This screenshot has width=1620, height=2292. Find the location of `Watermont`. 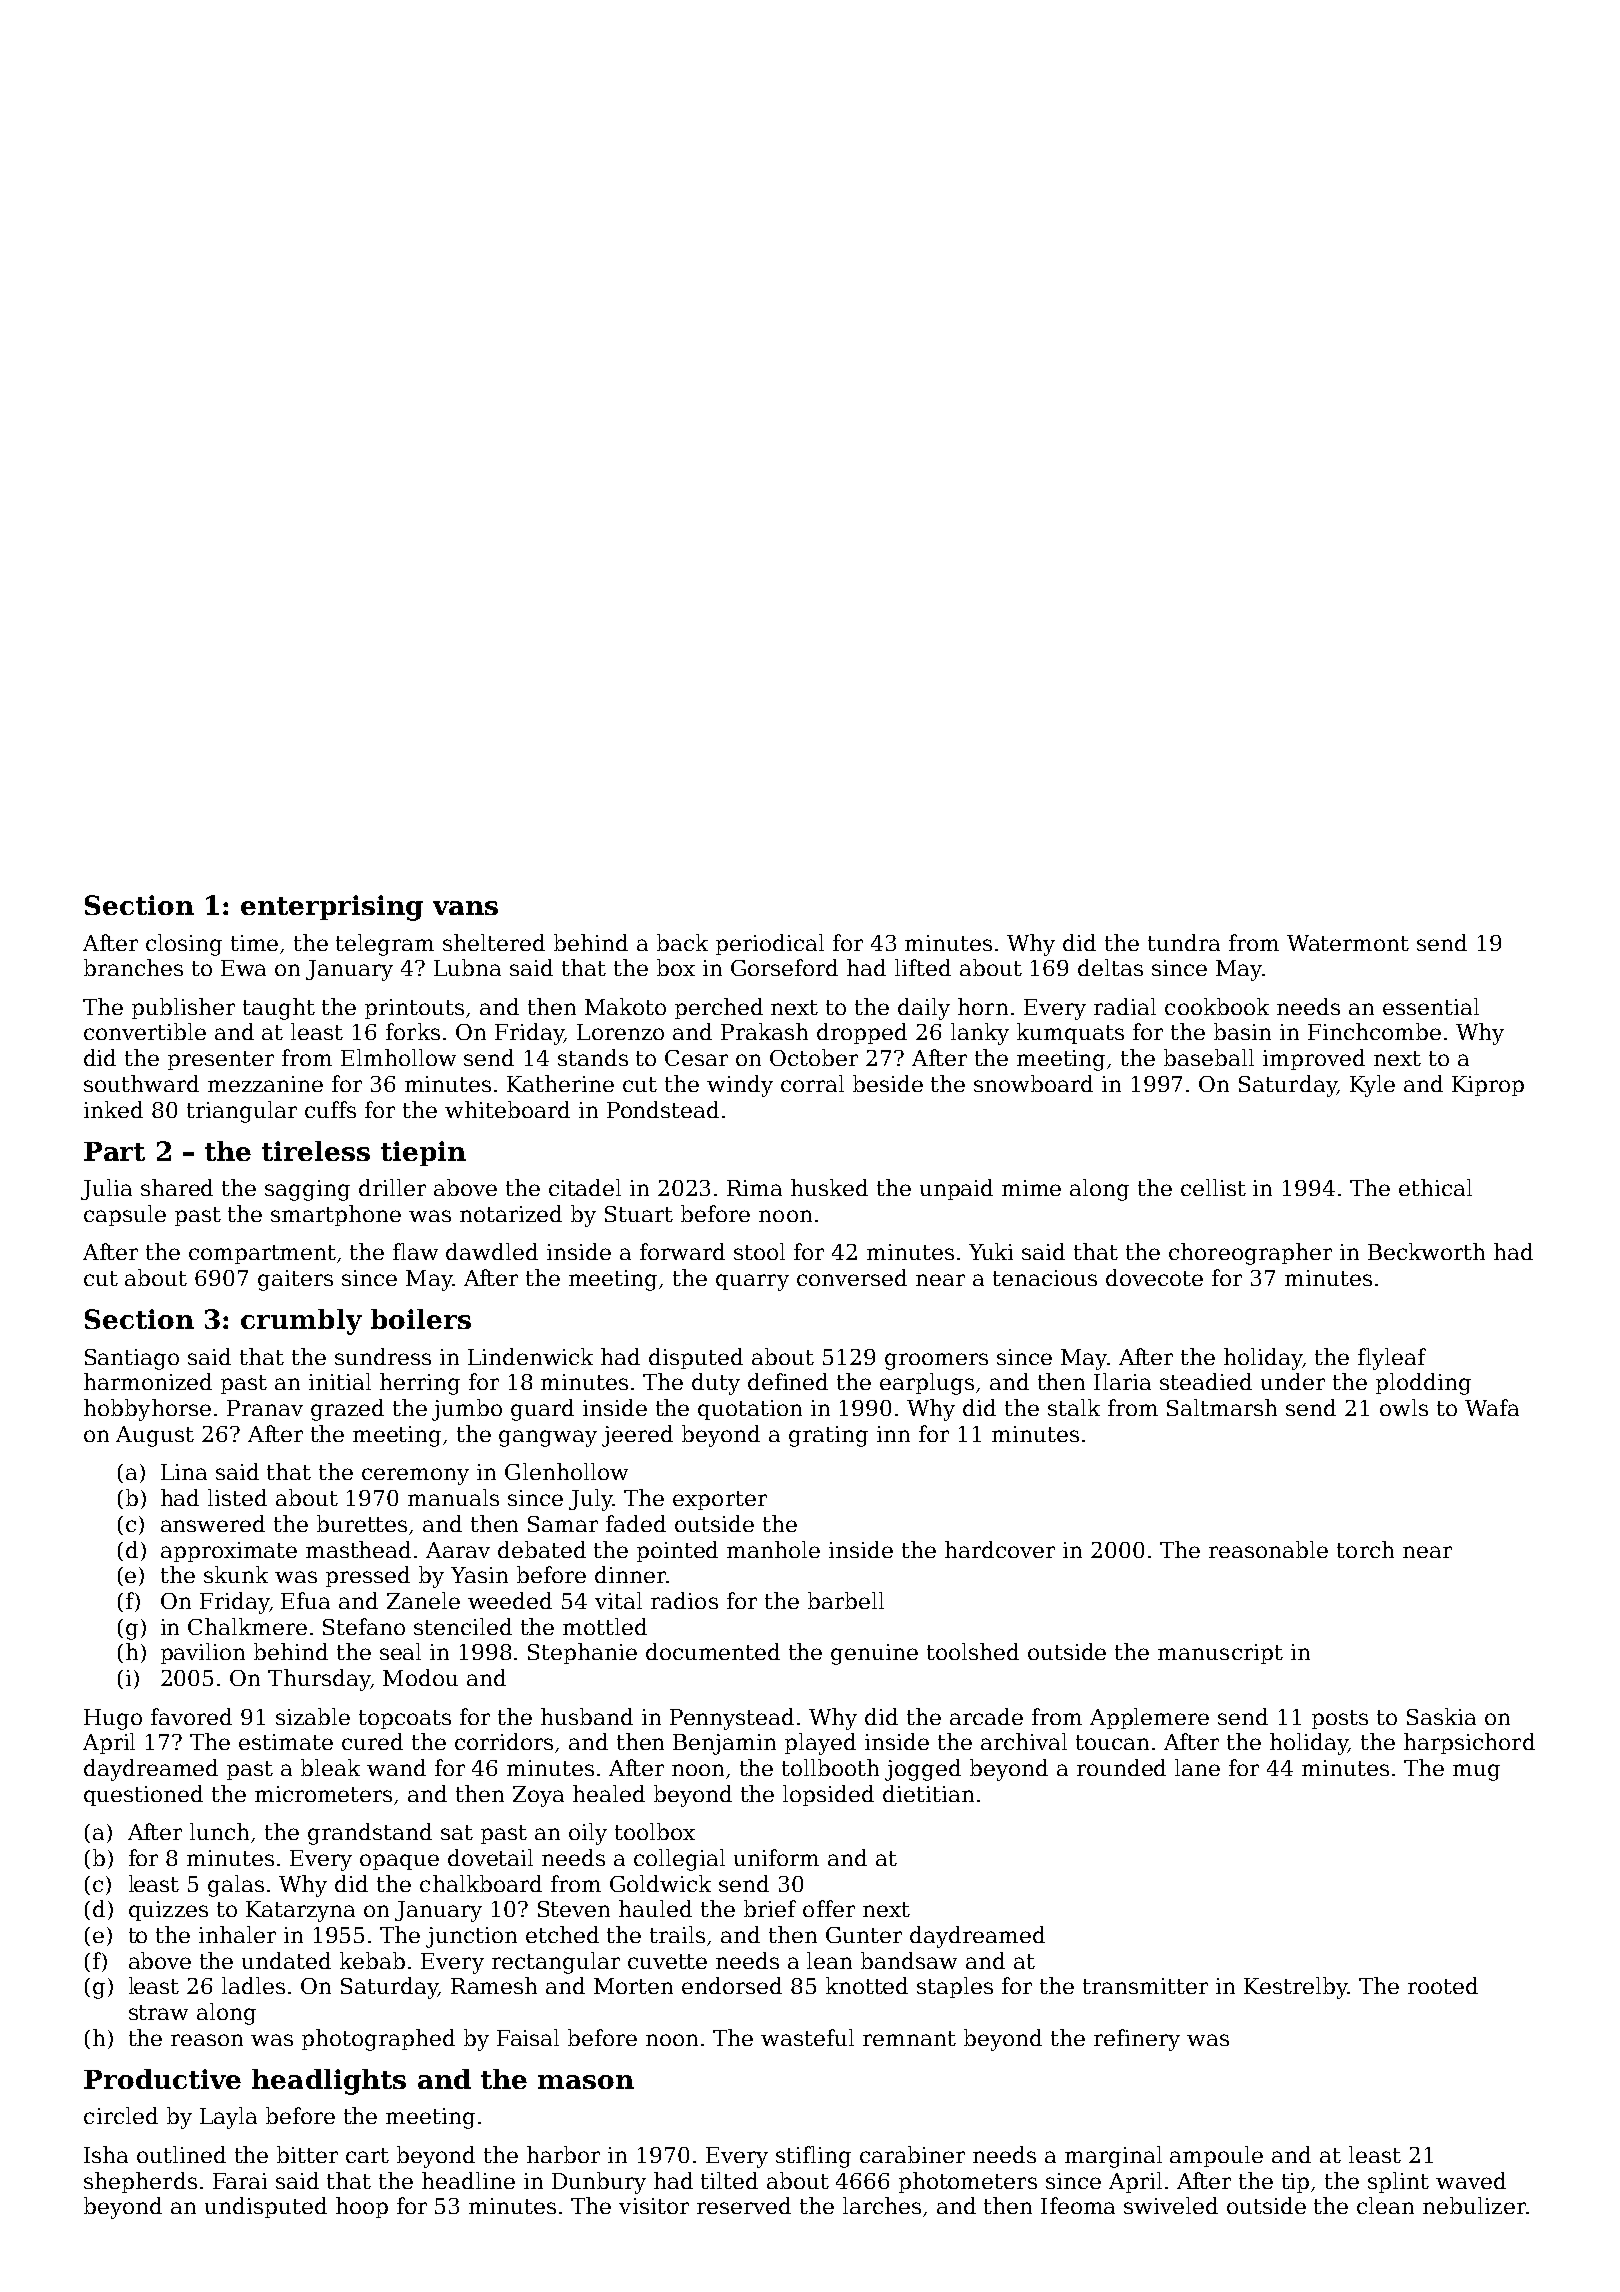

Watermont is located at coordinates (1348, 943).
